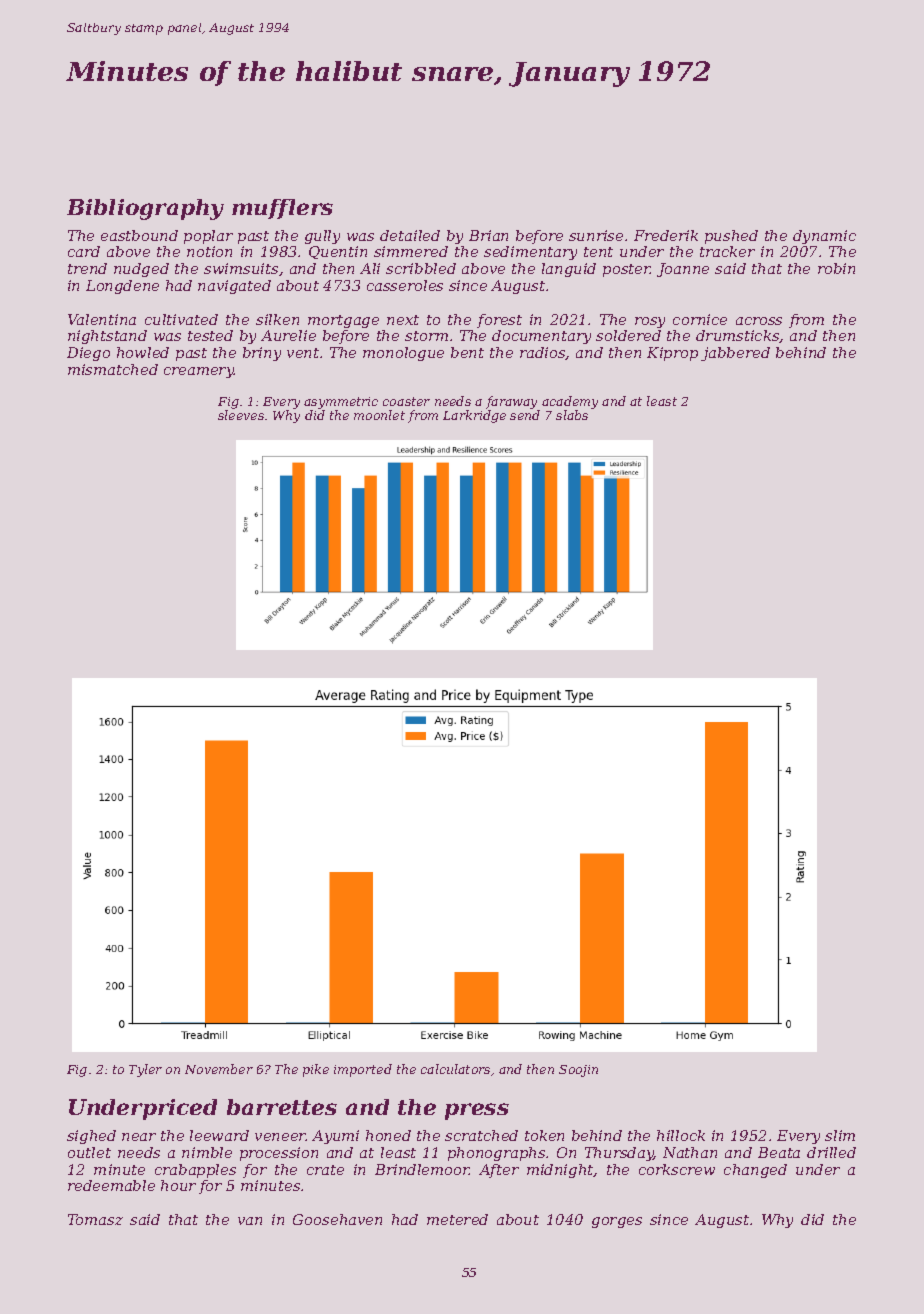  I want to click on van, so click(250, 1221).
